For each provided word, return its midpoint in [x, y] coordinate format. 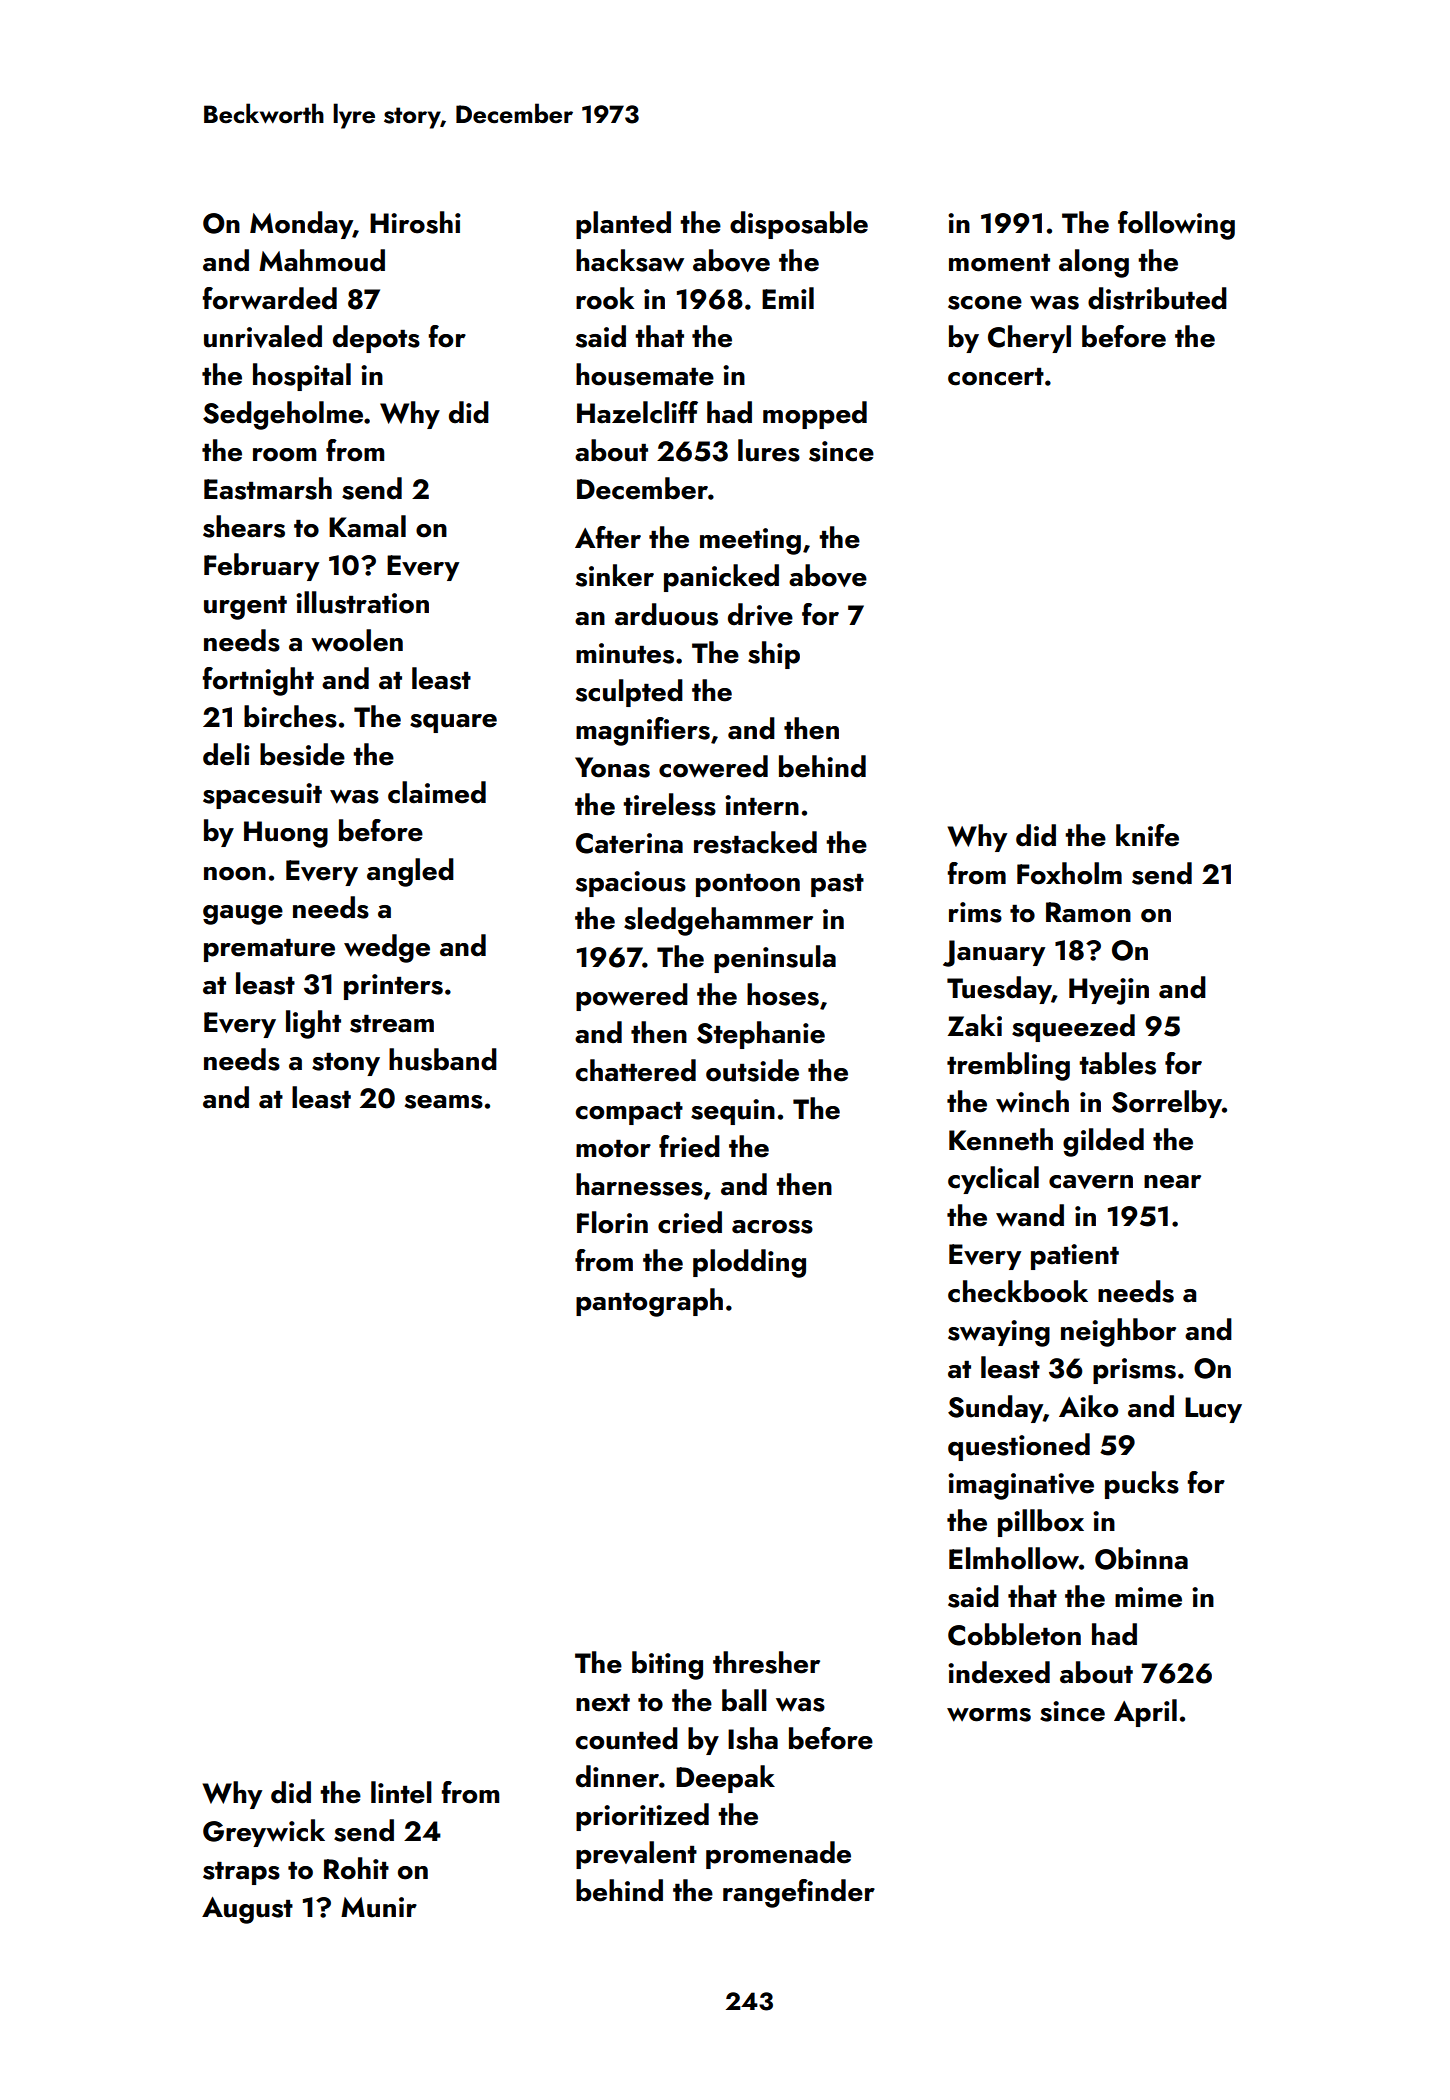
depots [376, 339]
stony [346, 1064]
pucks [1142, 1485]
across [772, 1227]
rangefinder [799, 1893]
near [1172, 1182]
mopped [815, 415]
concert [996, 377]
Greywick [264, 1833]
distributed [1157, 298]
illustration [362, 602]
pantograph [649, 1302]
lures [769, 450]
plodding [749, 1263]
